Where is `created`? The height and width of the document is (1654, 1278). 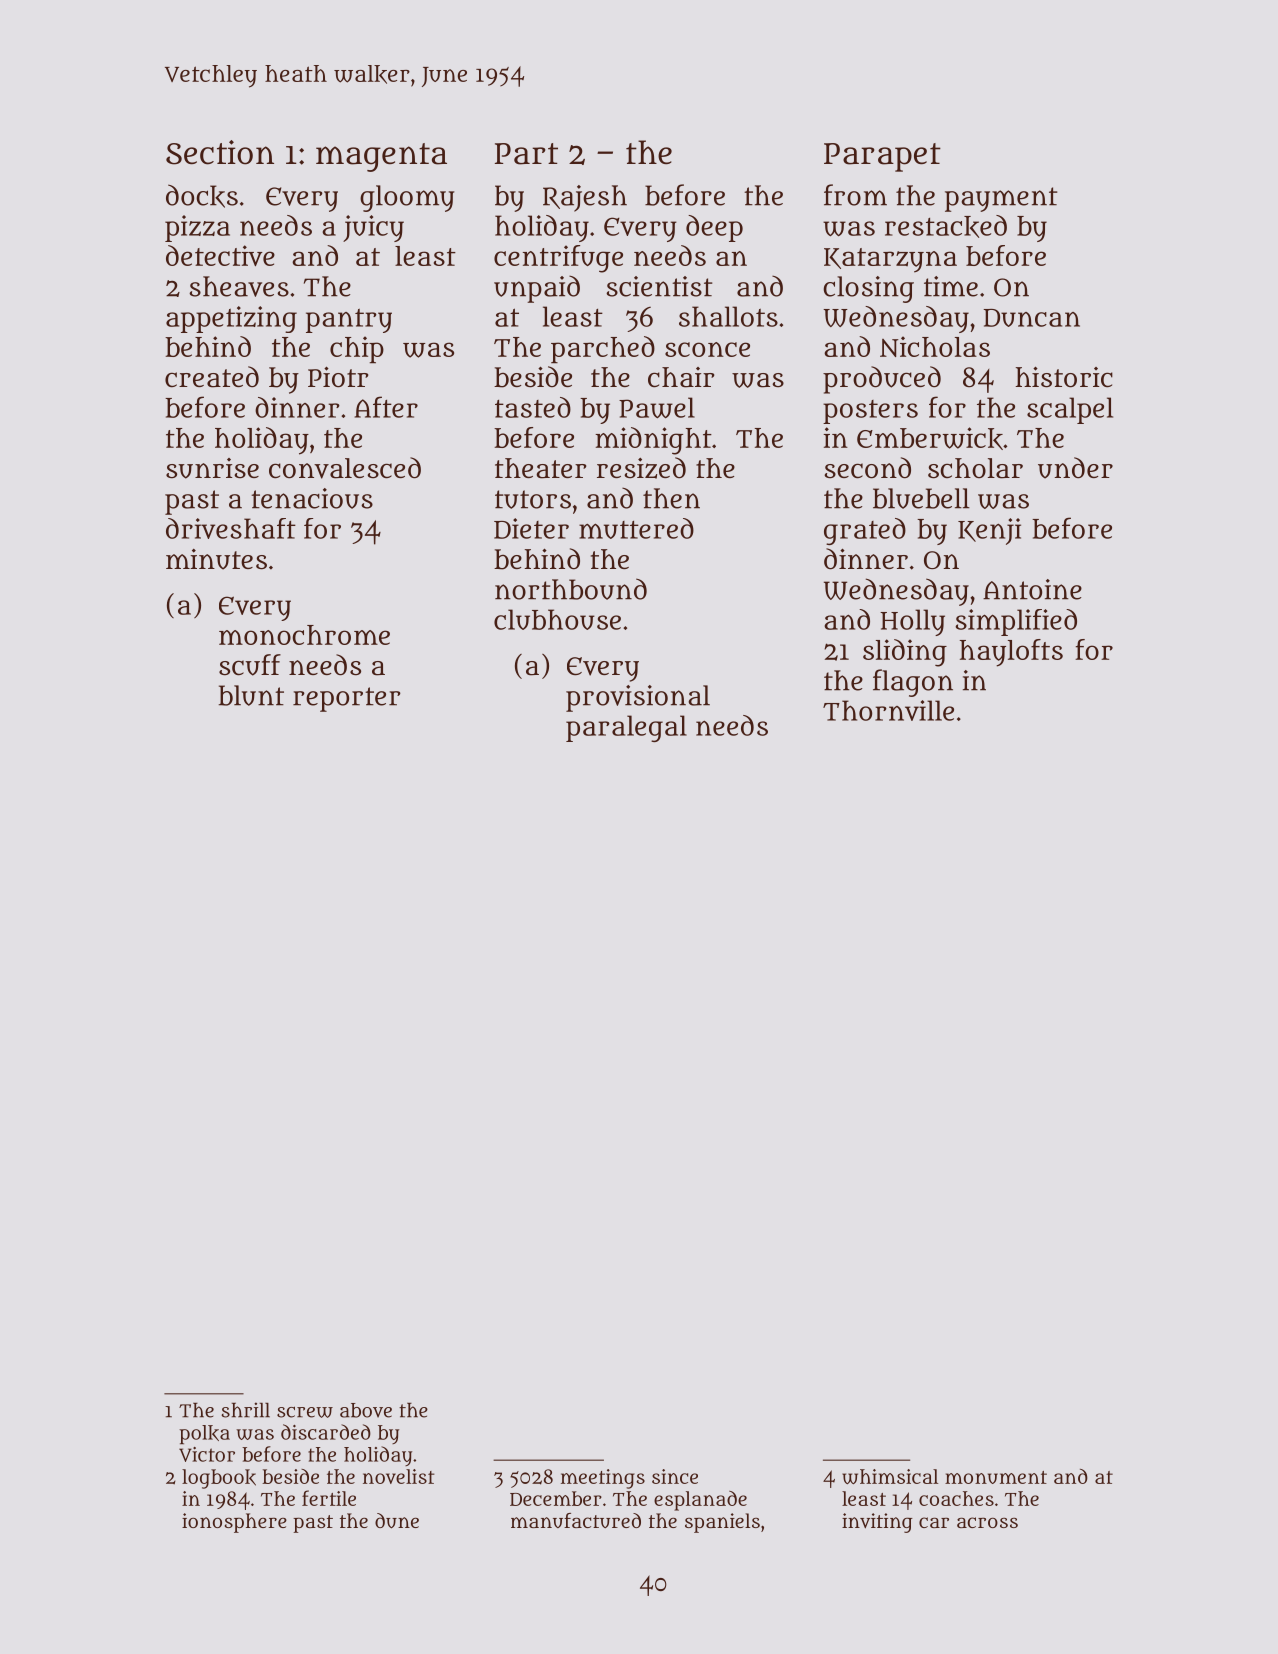 created is located at coordinates (212, 377).
